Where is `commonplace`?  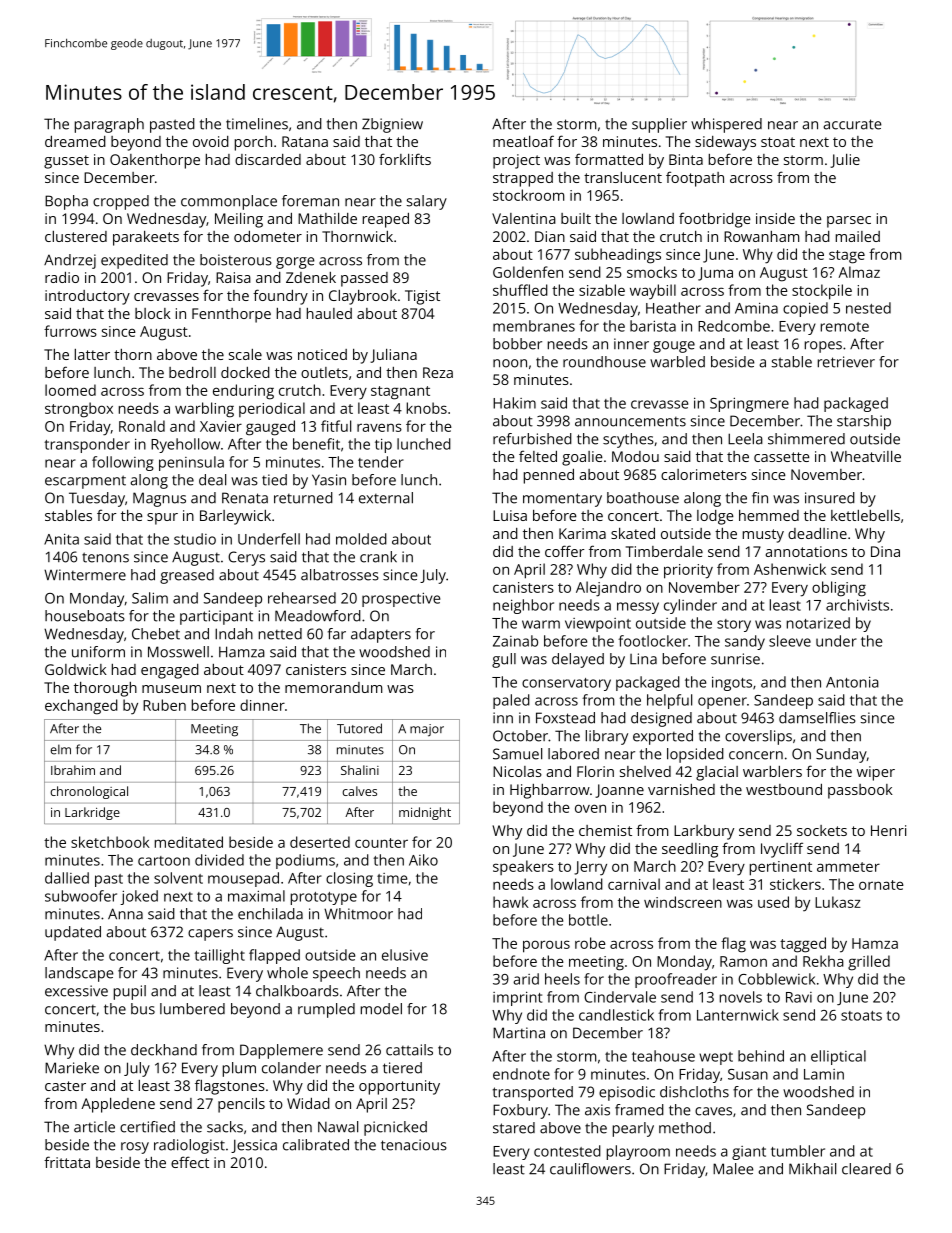 commonplace is located at coordinates (229, 202).
